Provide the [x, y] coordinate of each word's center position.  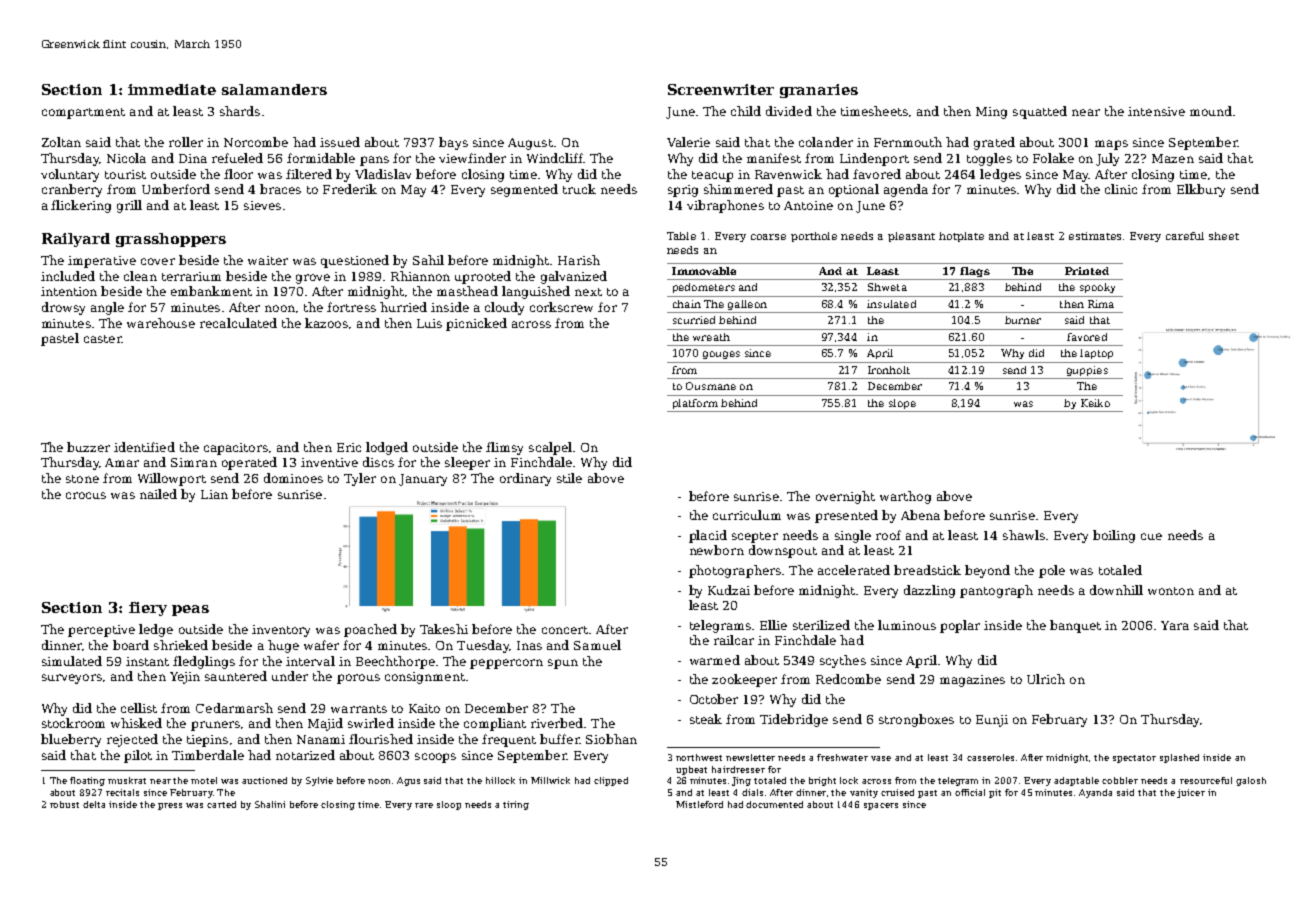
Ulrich [1046, 679]
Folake [1053, 158]
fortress [351, 307]
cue [1151, 536]
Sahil [428, 260]
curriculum [747, 515]
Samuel [597, 645]
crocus [86, 495]
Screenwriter [721, 89]
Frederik [350, 189]
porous [358, 679]
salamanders [274, 89]
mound [1211, 111]
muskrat [127, 780]
